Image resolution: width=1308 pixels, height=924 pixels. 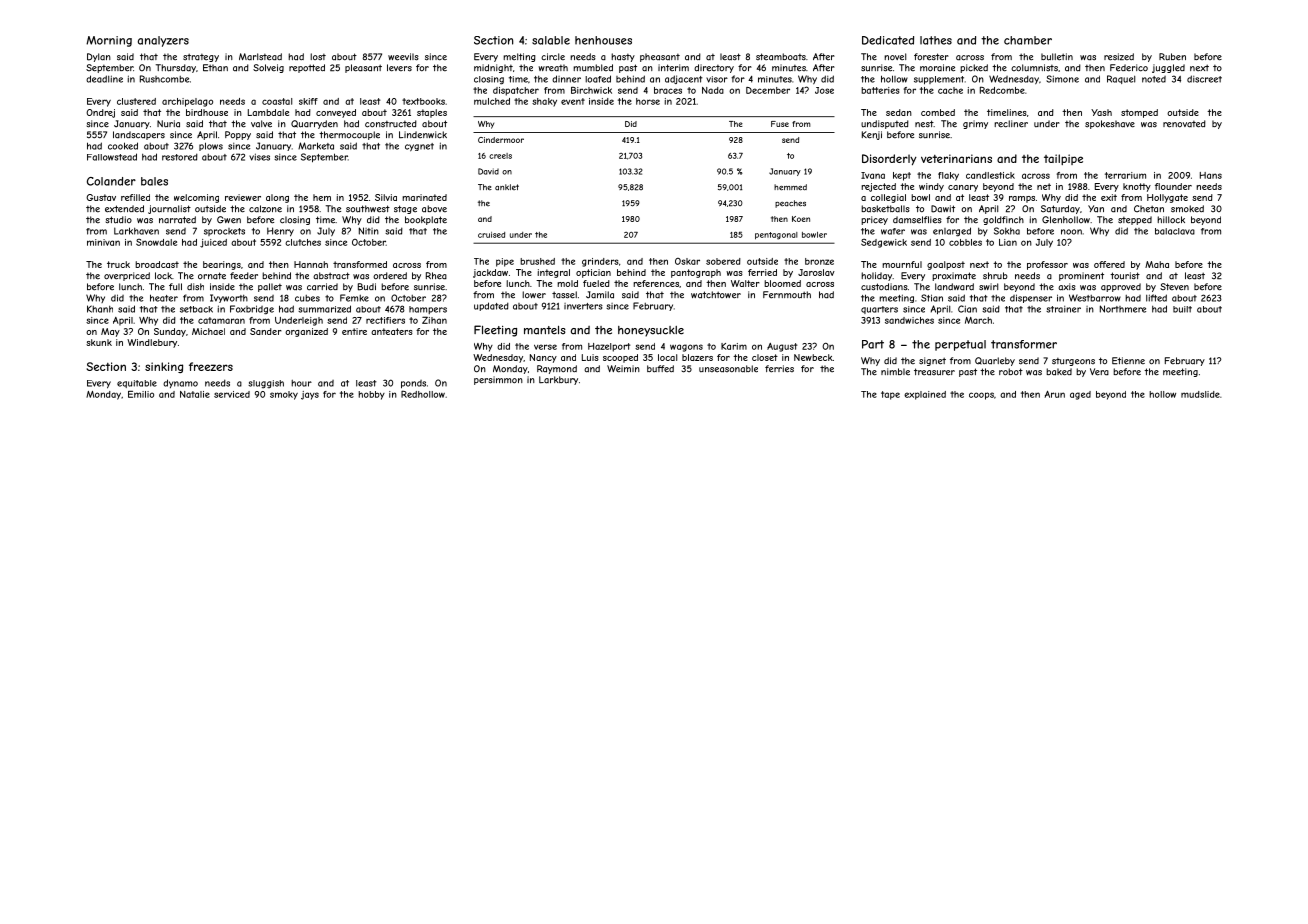 I want to click on Redcombe, so click(x=1002, y=90).
